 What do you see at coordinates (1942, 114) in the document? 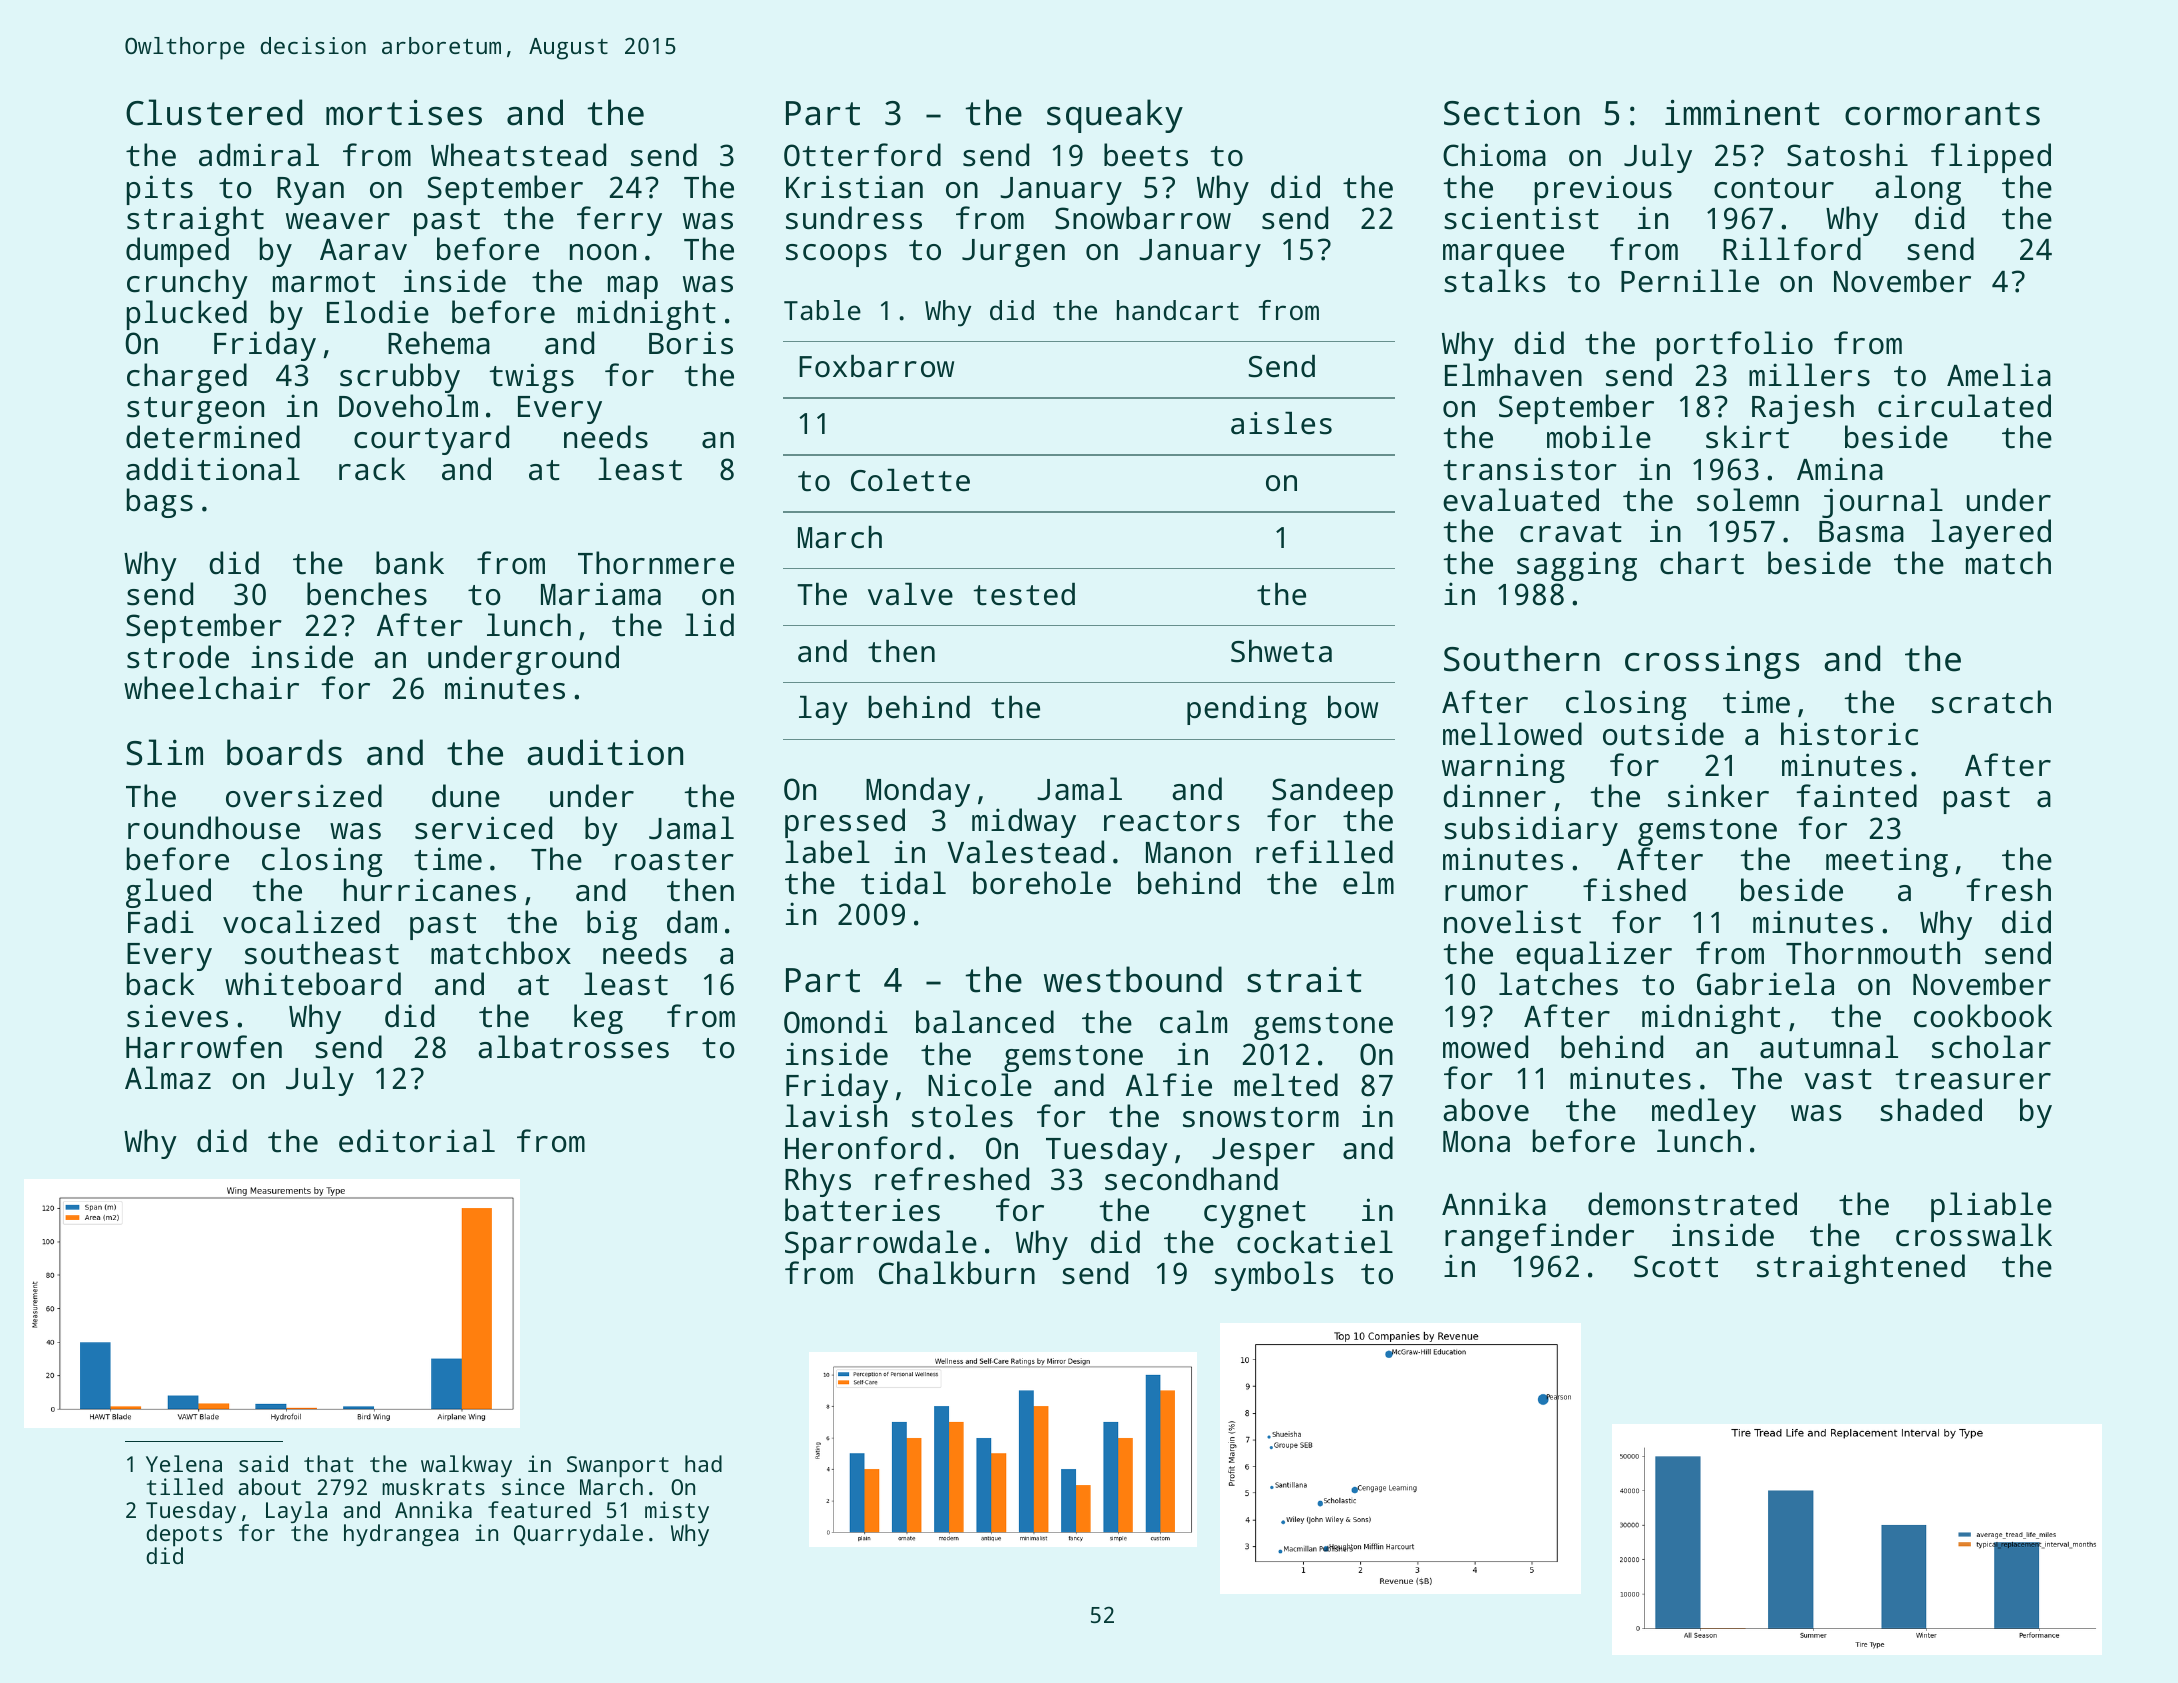
I see `cormorants` at bounding box center [1942, 114].
